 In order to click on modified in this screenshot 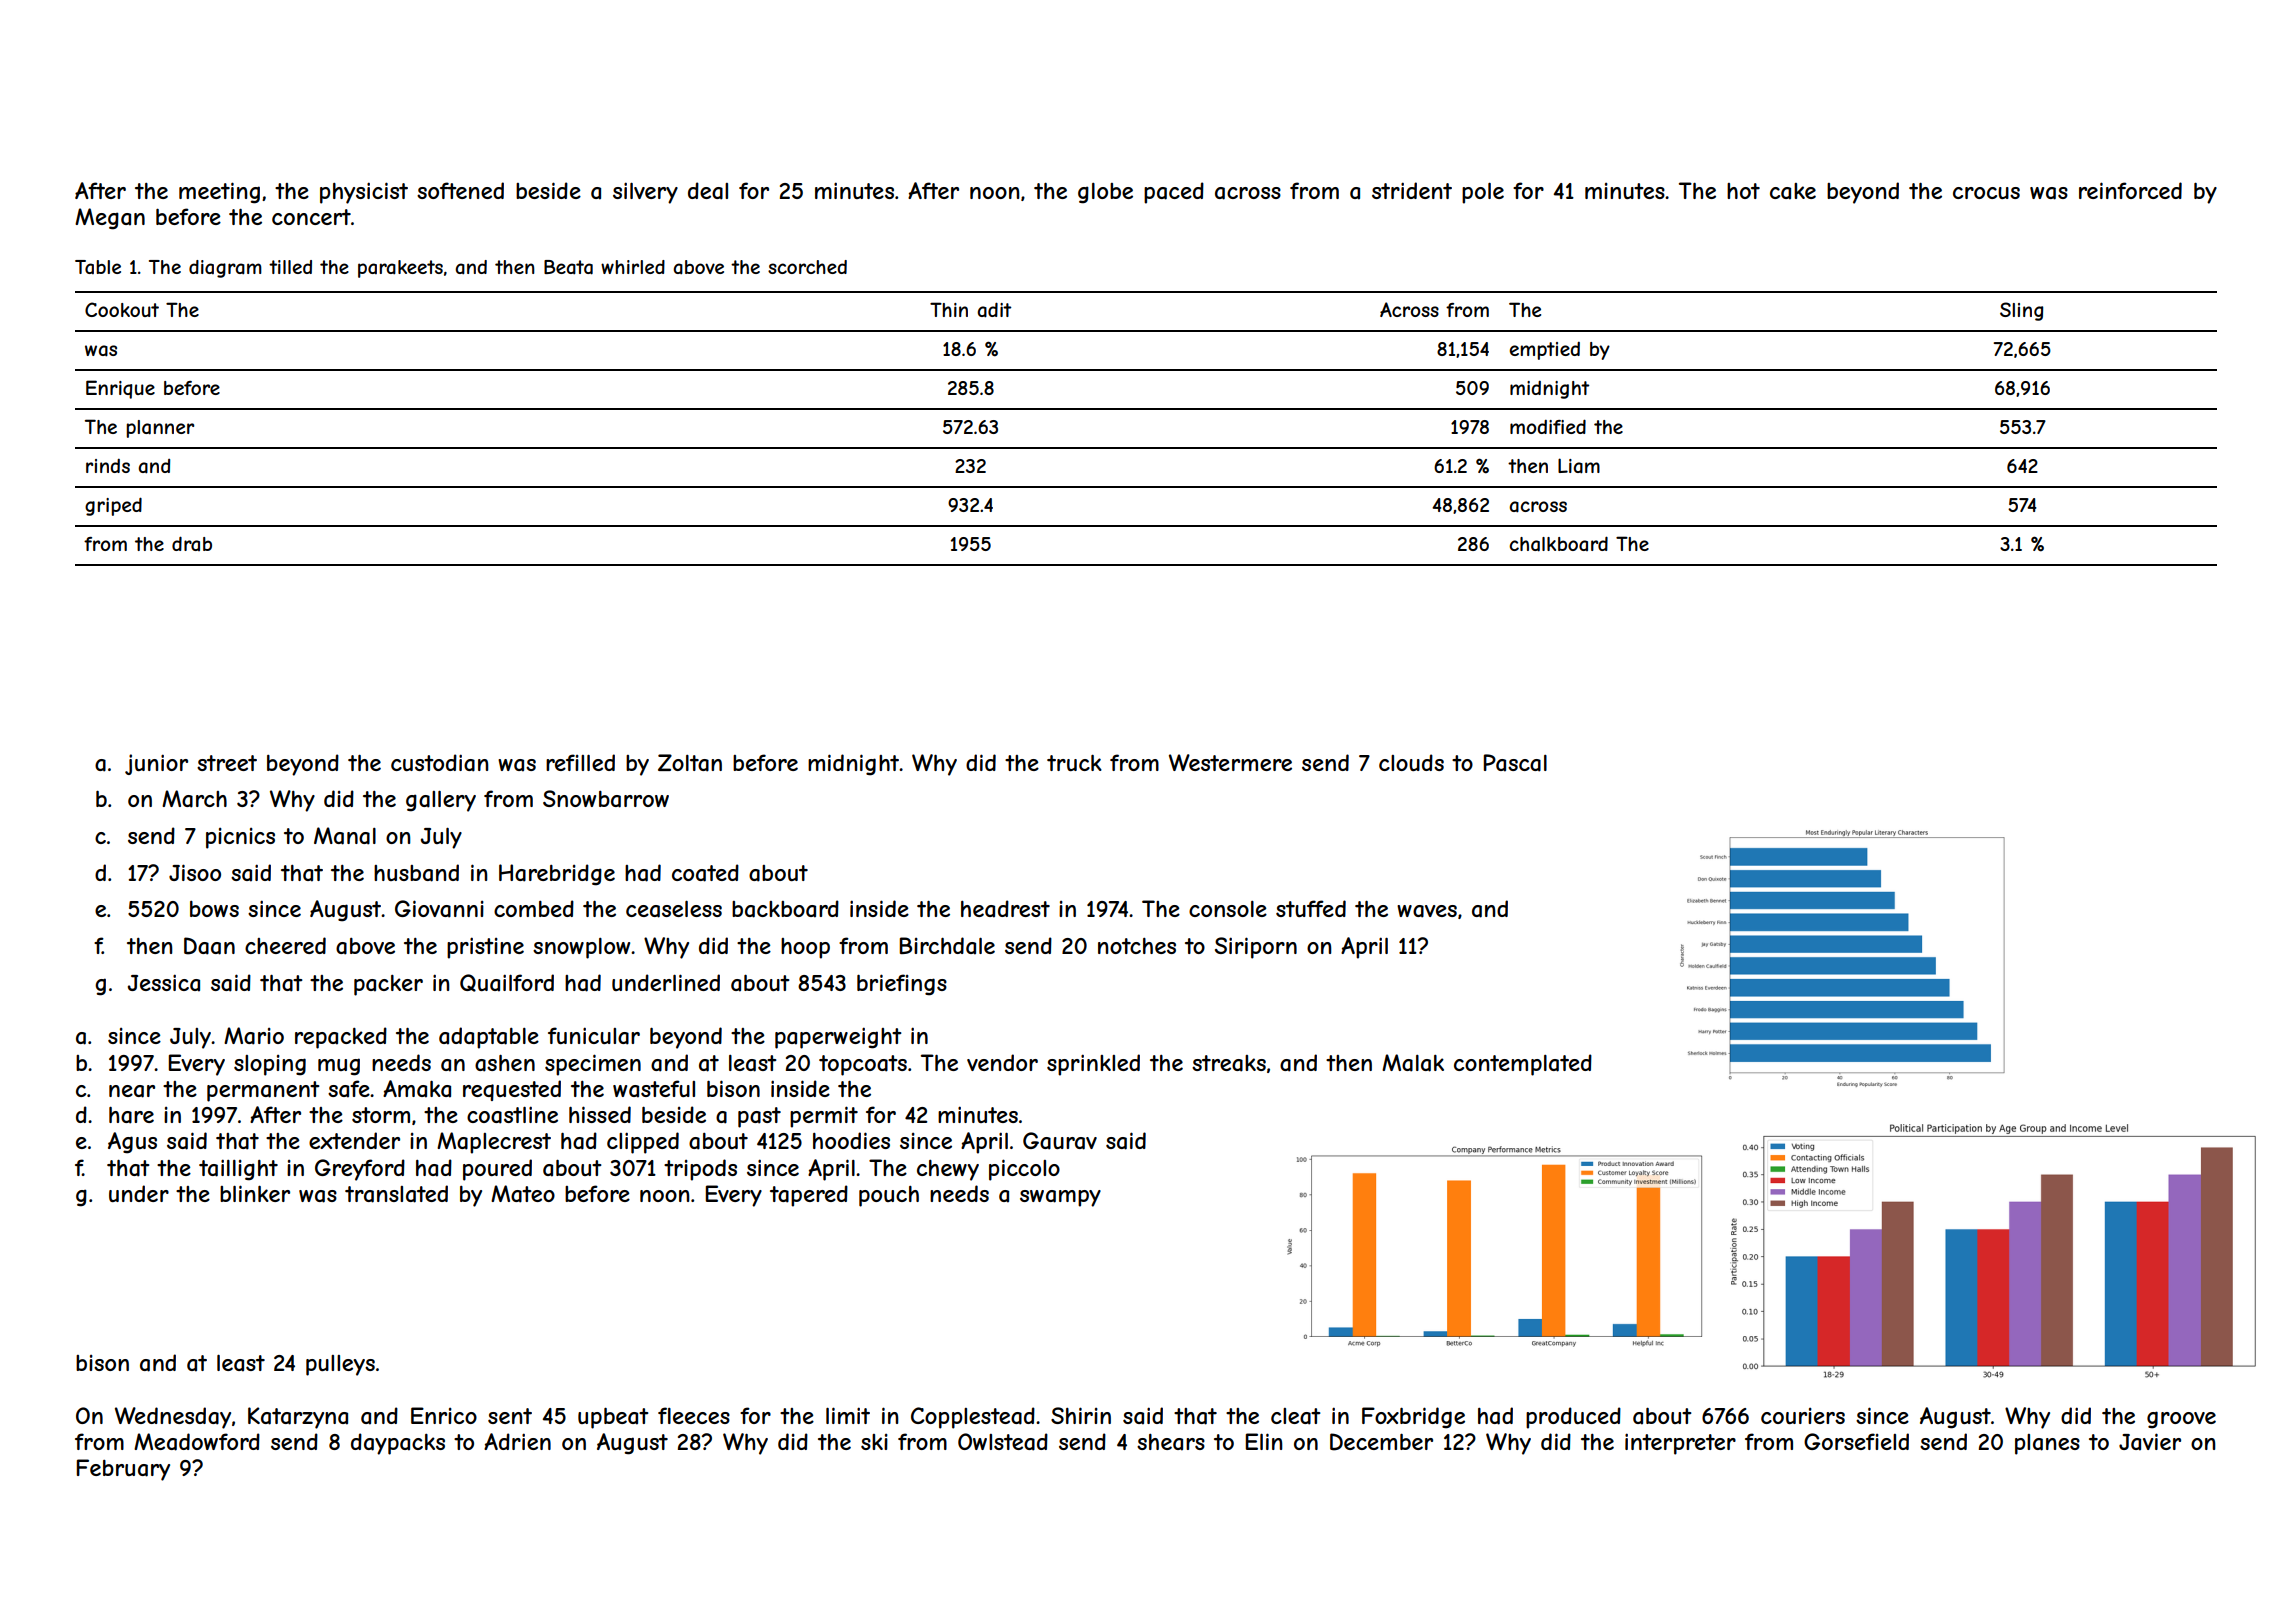, I will do `click(1548, 426)`.
